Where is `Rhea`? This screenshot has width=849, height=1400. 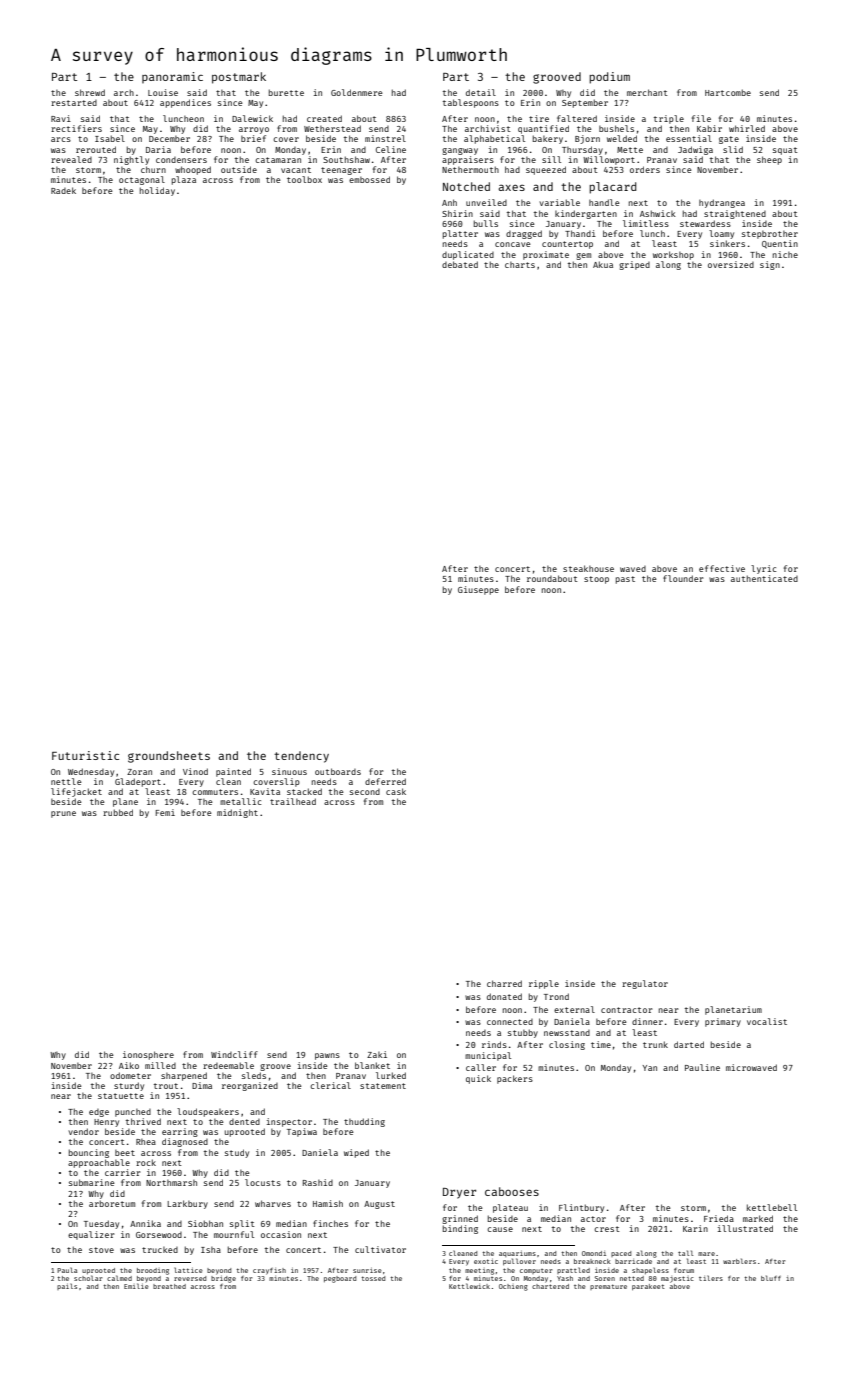 Rhea is located at coordinates (146, 1142).
